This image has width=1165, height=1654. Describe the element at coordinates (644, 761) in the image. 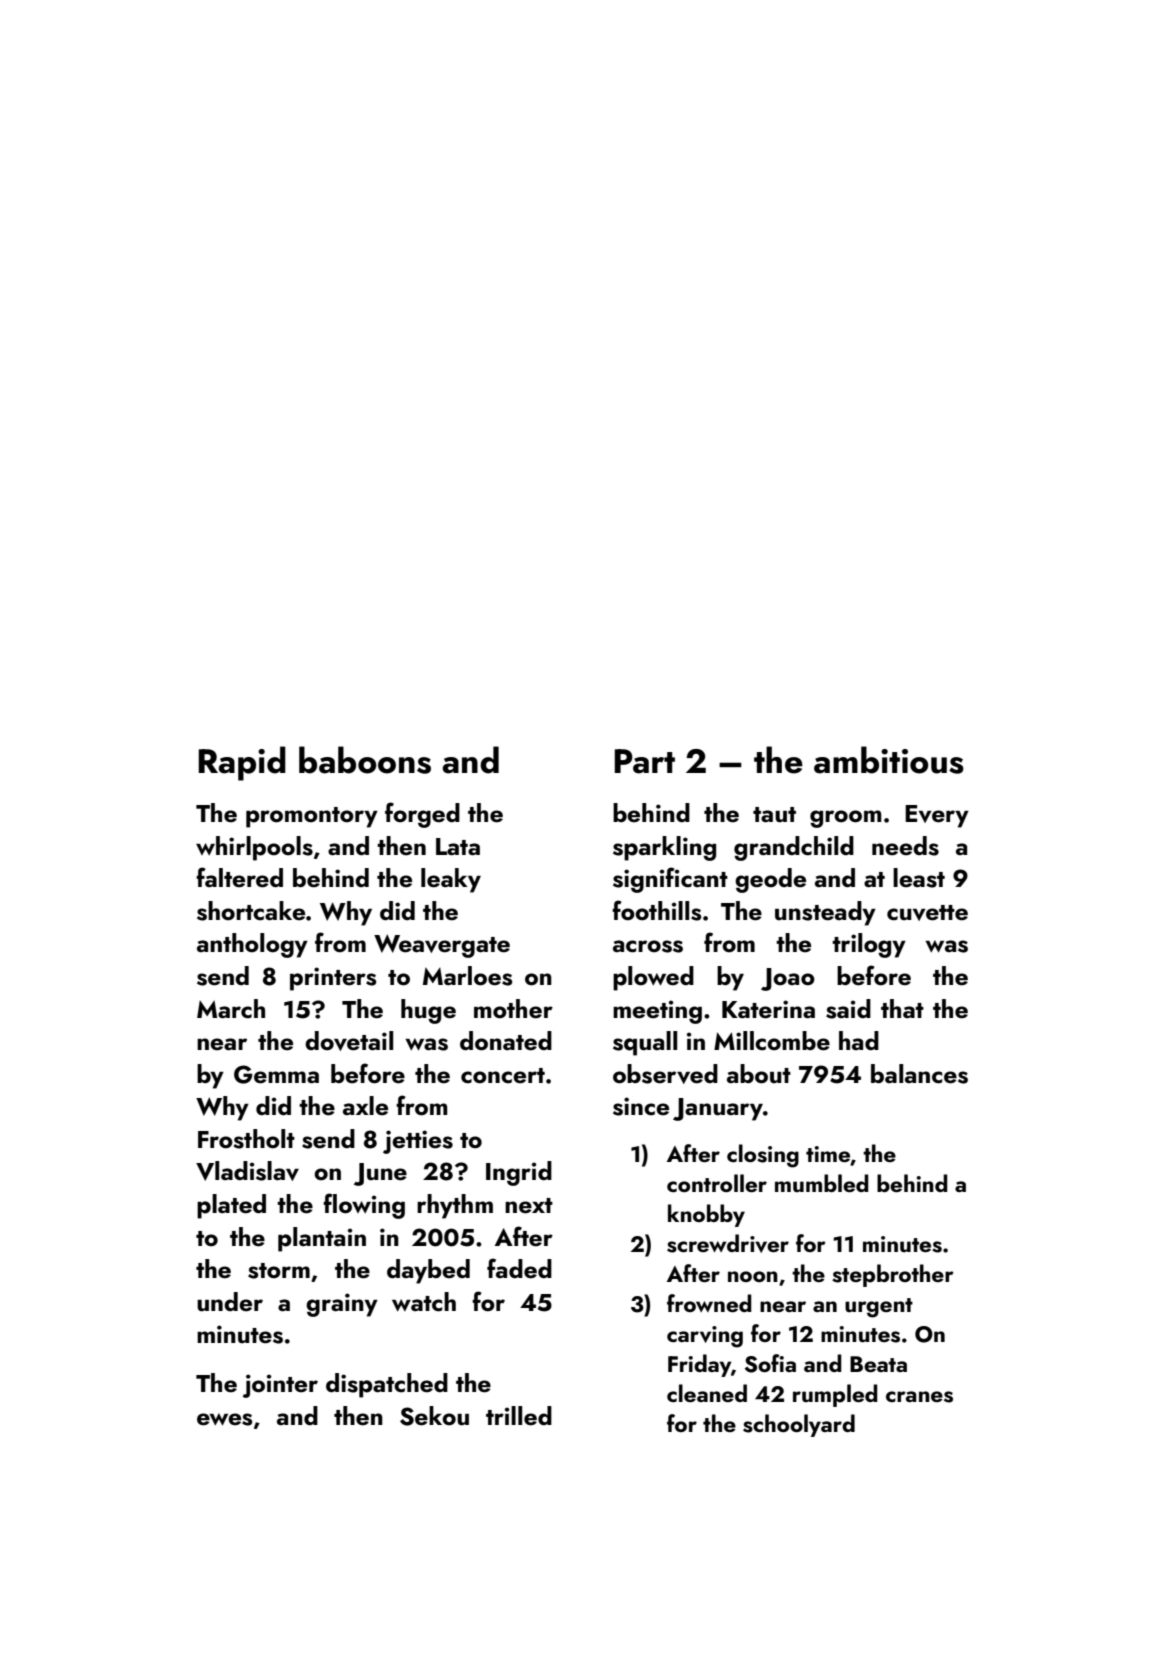

I see `Part` at that location.
